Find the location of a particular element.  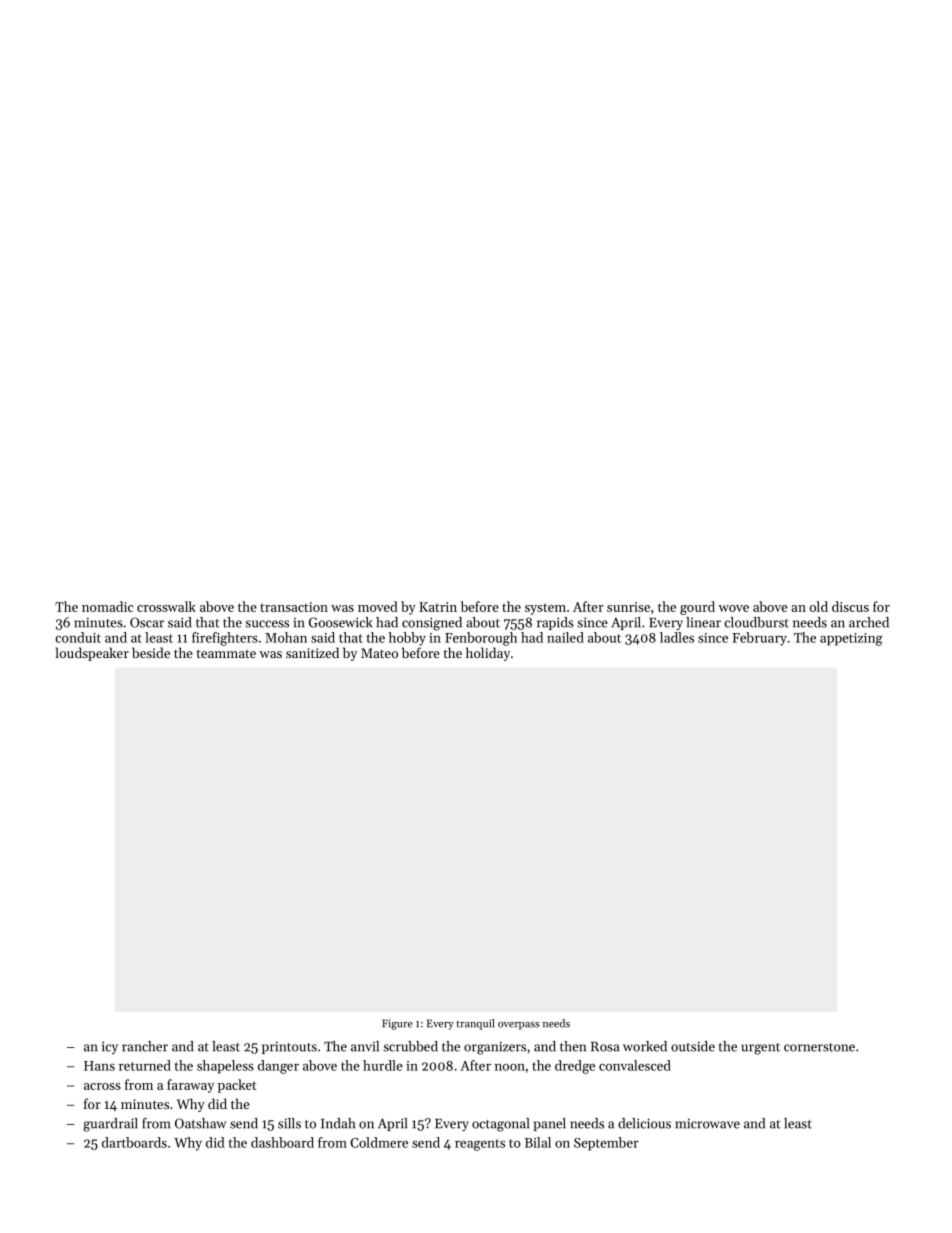

Figure is located at coordinates (397, 1024).
